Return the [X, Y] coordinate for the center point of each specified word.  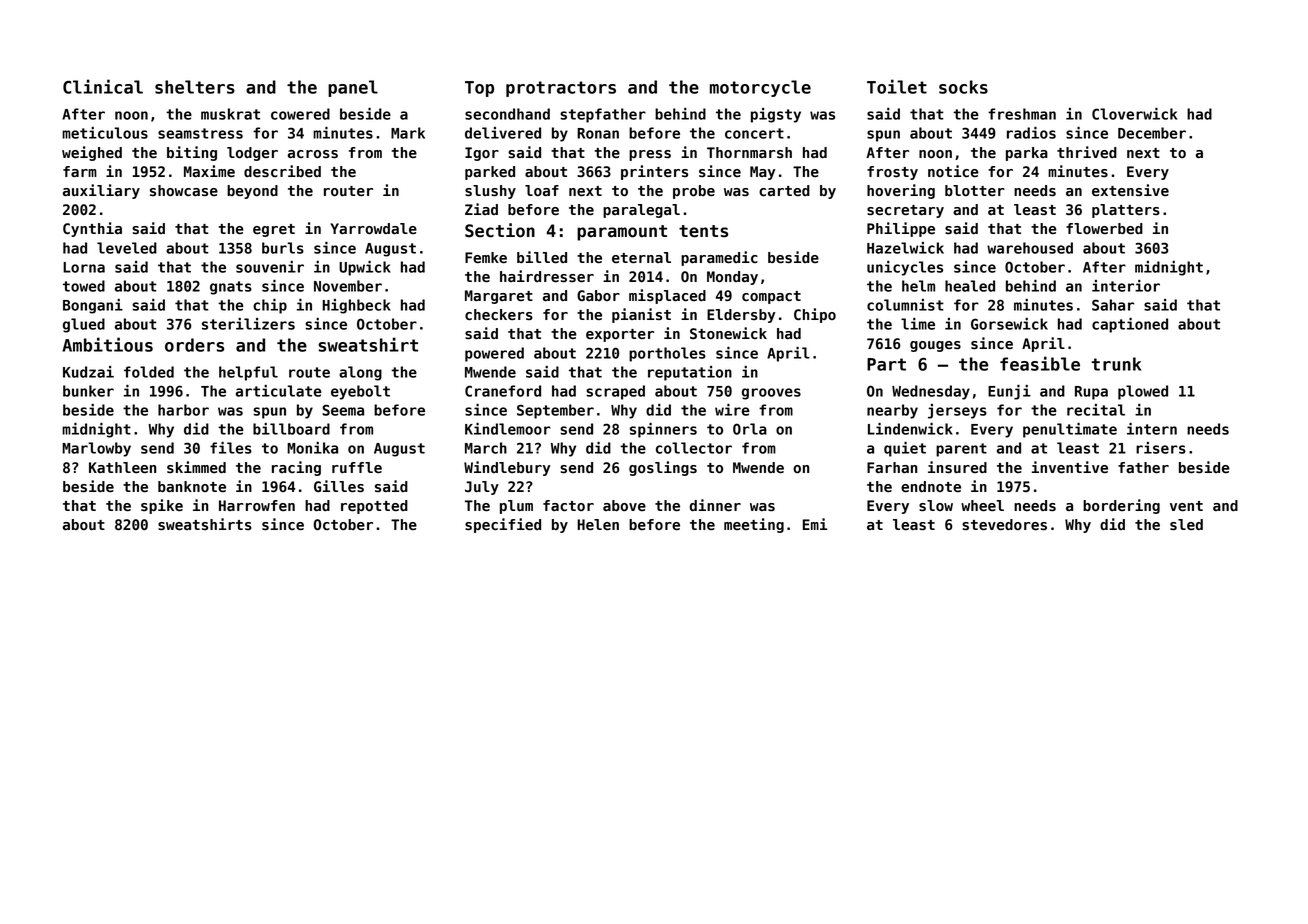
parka [1027, 154]
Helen [598, 525]
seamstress [200, 133]
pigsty [776, 115]
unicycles [905, 268]
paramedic [719, 258]
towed [84, 286]
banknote [192, 487]
